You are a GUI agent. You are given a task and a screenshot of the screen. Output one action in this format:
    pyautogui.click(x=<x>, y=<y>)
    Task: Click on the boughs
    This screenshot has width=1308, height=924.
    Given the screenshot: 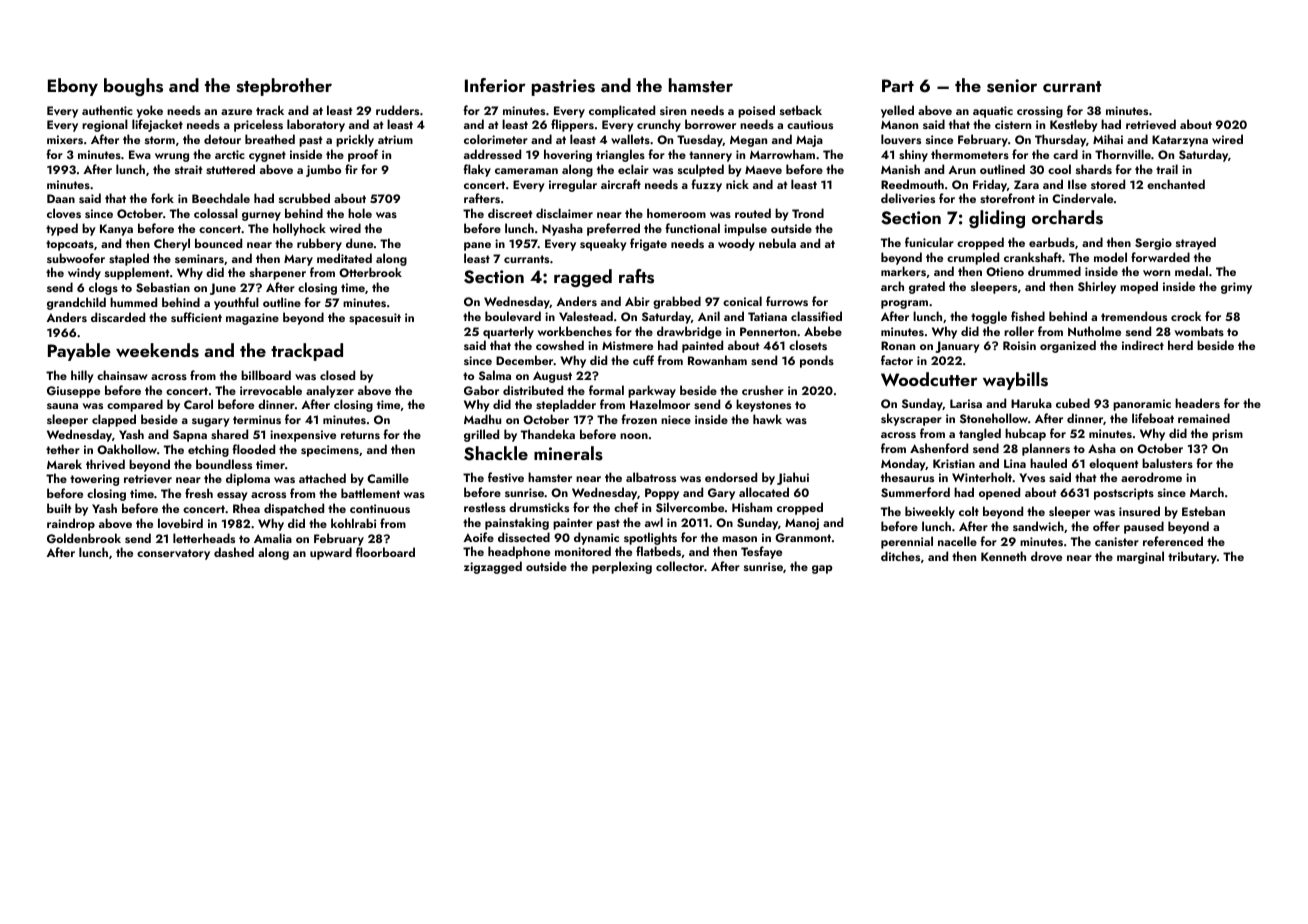 What is the action you would take?
    pyautogui.click(x=133, y=87)
